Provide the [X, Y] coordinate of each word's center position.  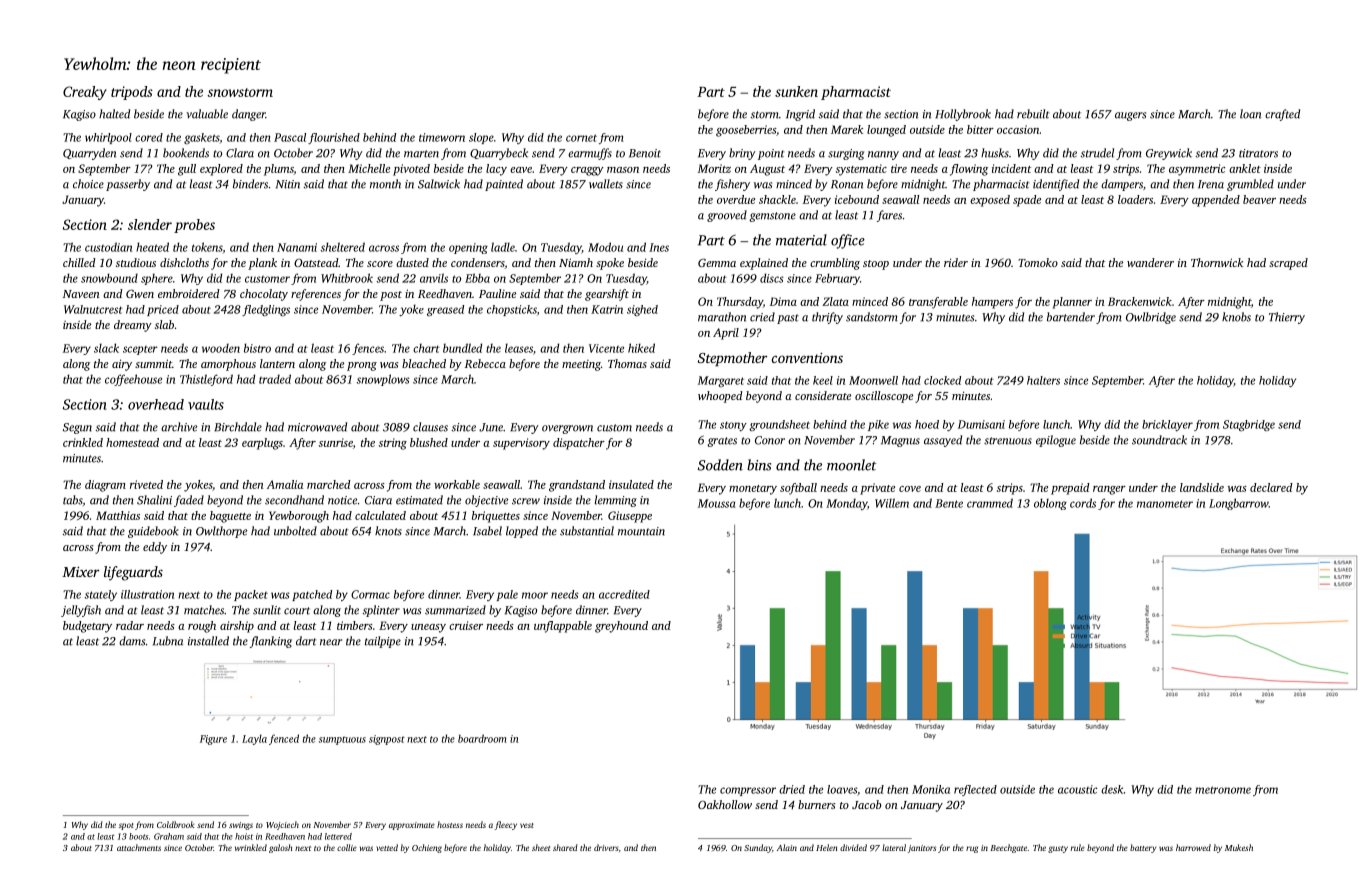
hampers [992, 303]
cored [149, 137]
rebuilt [1033, 114]
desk [1112, 789]
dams [132, 641]
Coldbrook [175, 824]
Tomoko [1038, 262]
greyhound [621, 627]
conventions [807, 357]
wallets [606, 184]
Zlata [835, 301]
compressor [748, 791]
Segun [77, 428]
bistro [257, 348]
